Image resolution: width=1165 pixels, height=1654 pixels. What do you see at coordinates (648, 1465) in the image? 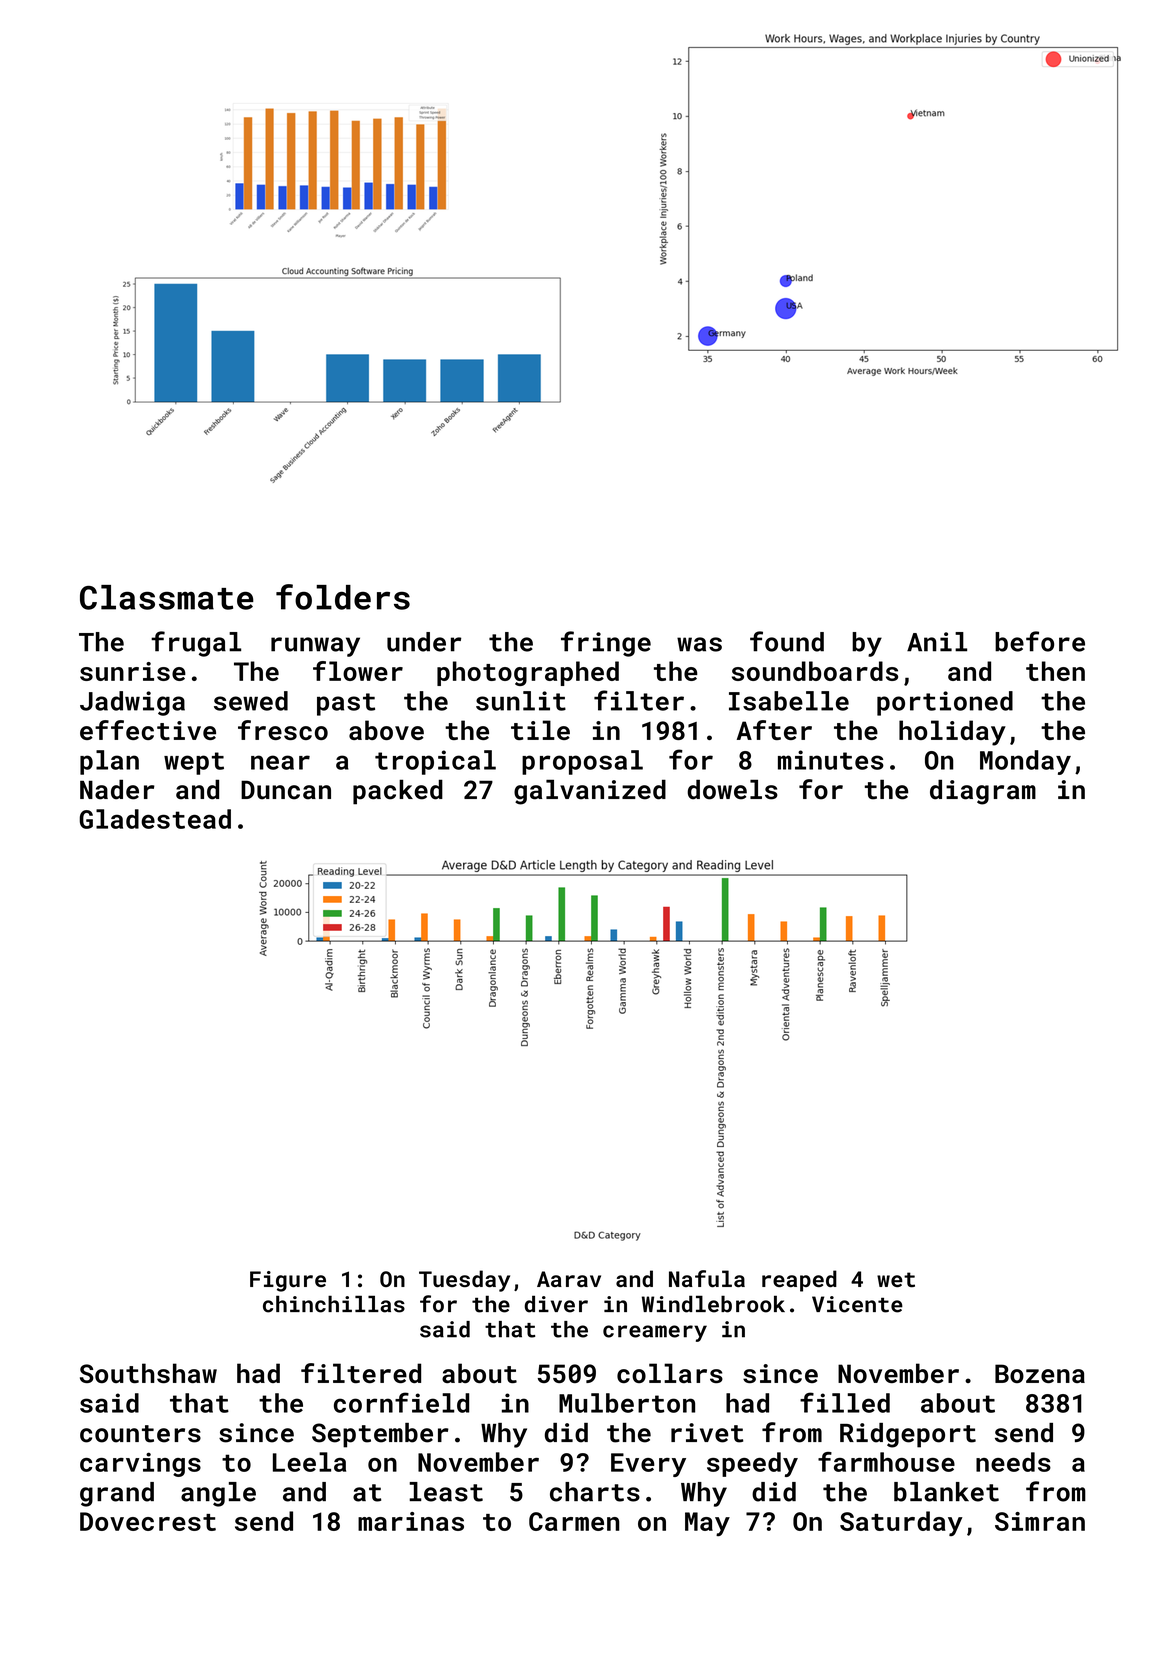
I see `Every` at bounding box center [648, 1465].
